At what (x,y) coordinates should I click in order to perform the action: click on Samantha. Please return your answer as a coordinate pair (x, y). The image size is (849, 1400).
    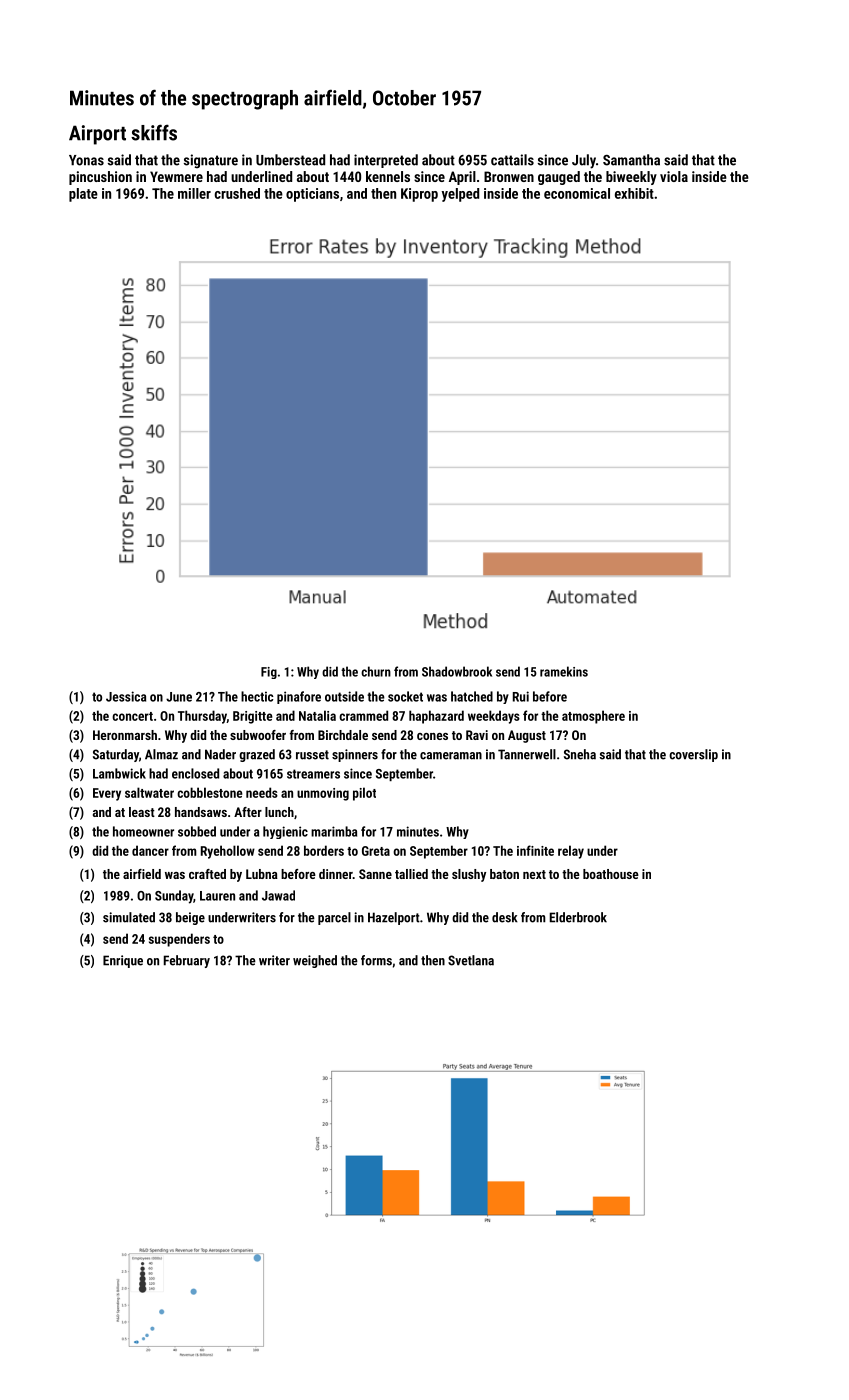
    Looking at the image, I should click on (631, 160).
